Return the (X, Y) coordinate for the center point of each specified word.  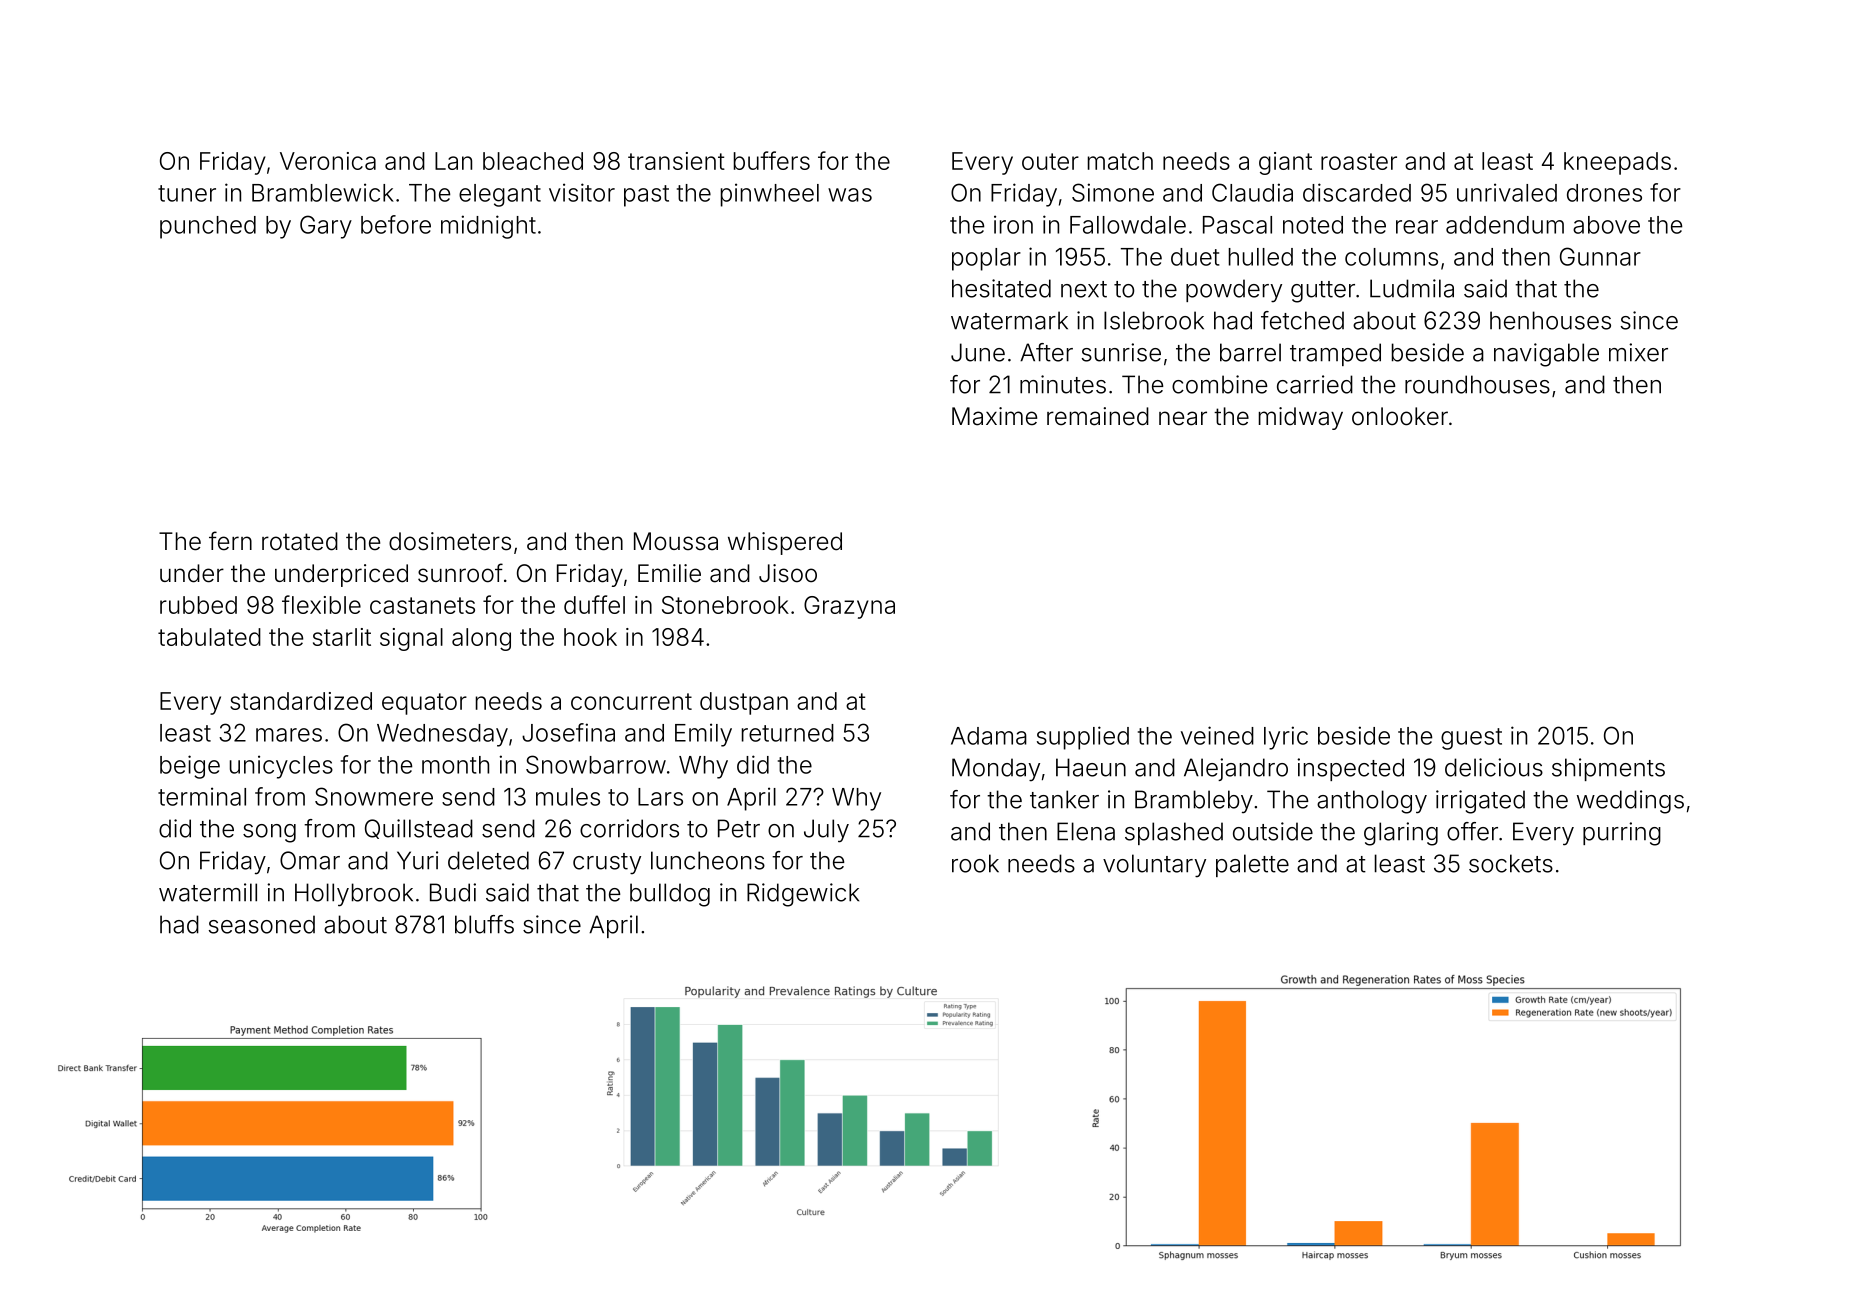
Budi (453, 892)
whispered (785, 543)
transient (676, 161)
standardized (301, 701)
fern (230, 541)
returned (788, 733)
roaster (1359, 161)
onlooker (1400, 416)
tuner (187, 193)
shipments (1608, 769)
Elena (1086, 831)
